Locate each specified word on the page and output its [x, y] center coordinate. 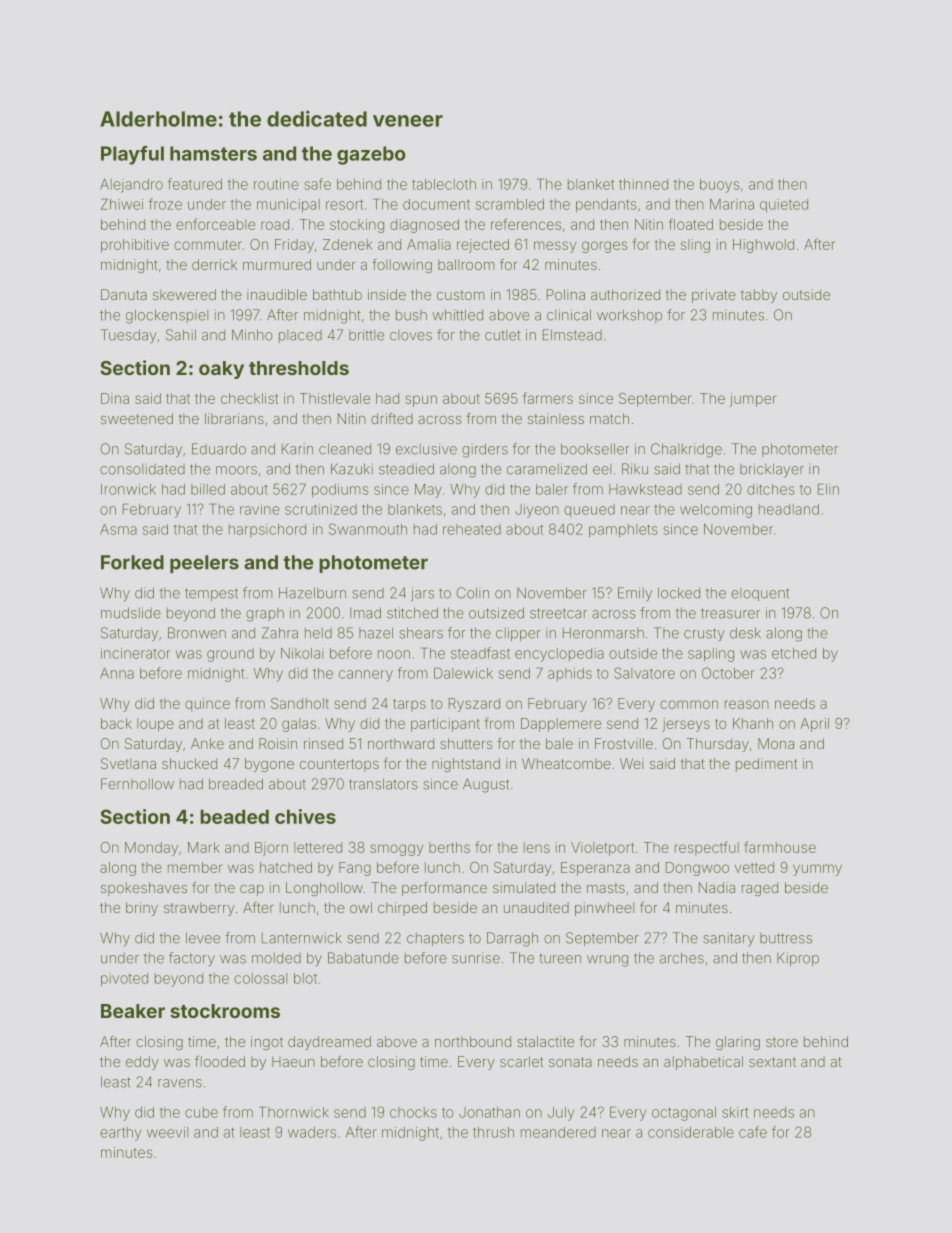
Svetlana [128, 763]
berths [449, 847]
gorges [605, 247]
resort [344, 204]
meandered [558, 1132]
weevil [167, 1132]
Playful [132, 155]
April [814, 725]
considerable [691, 1132]
